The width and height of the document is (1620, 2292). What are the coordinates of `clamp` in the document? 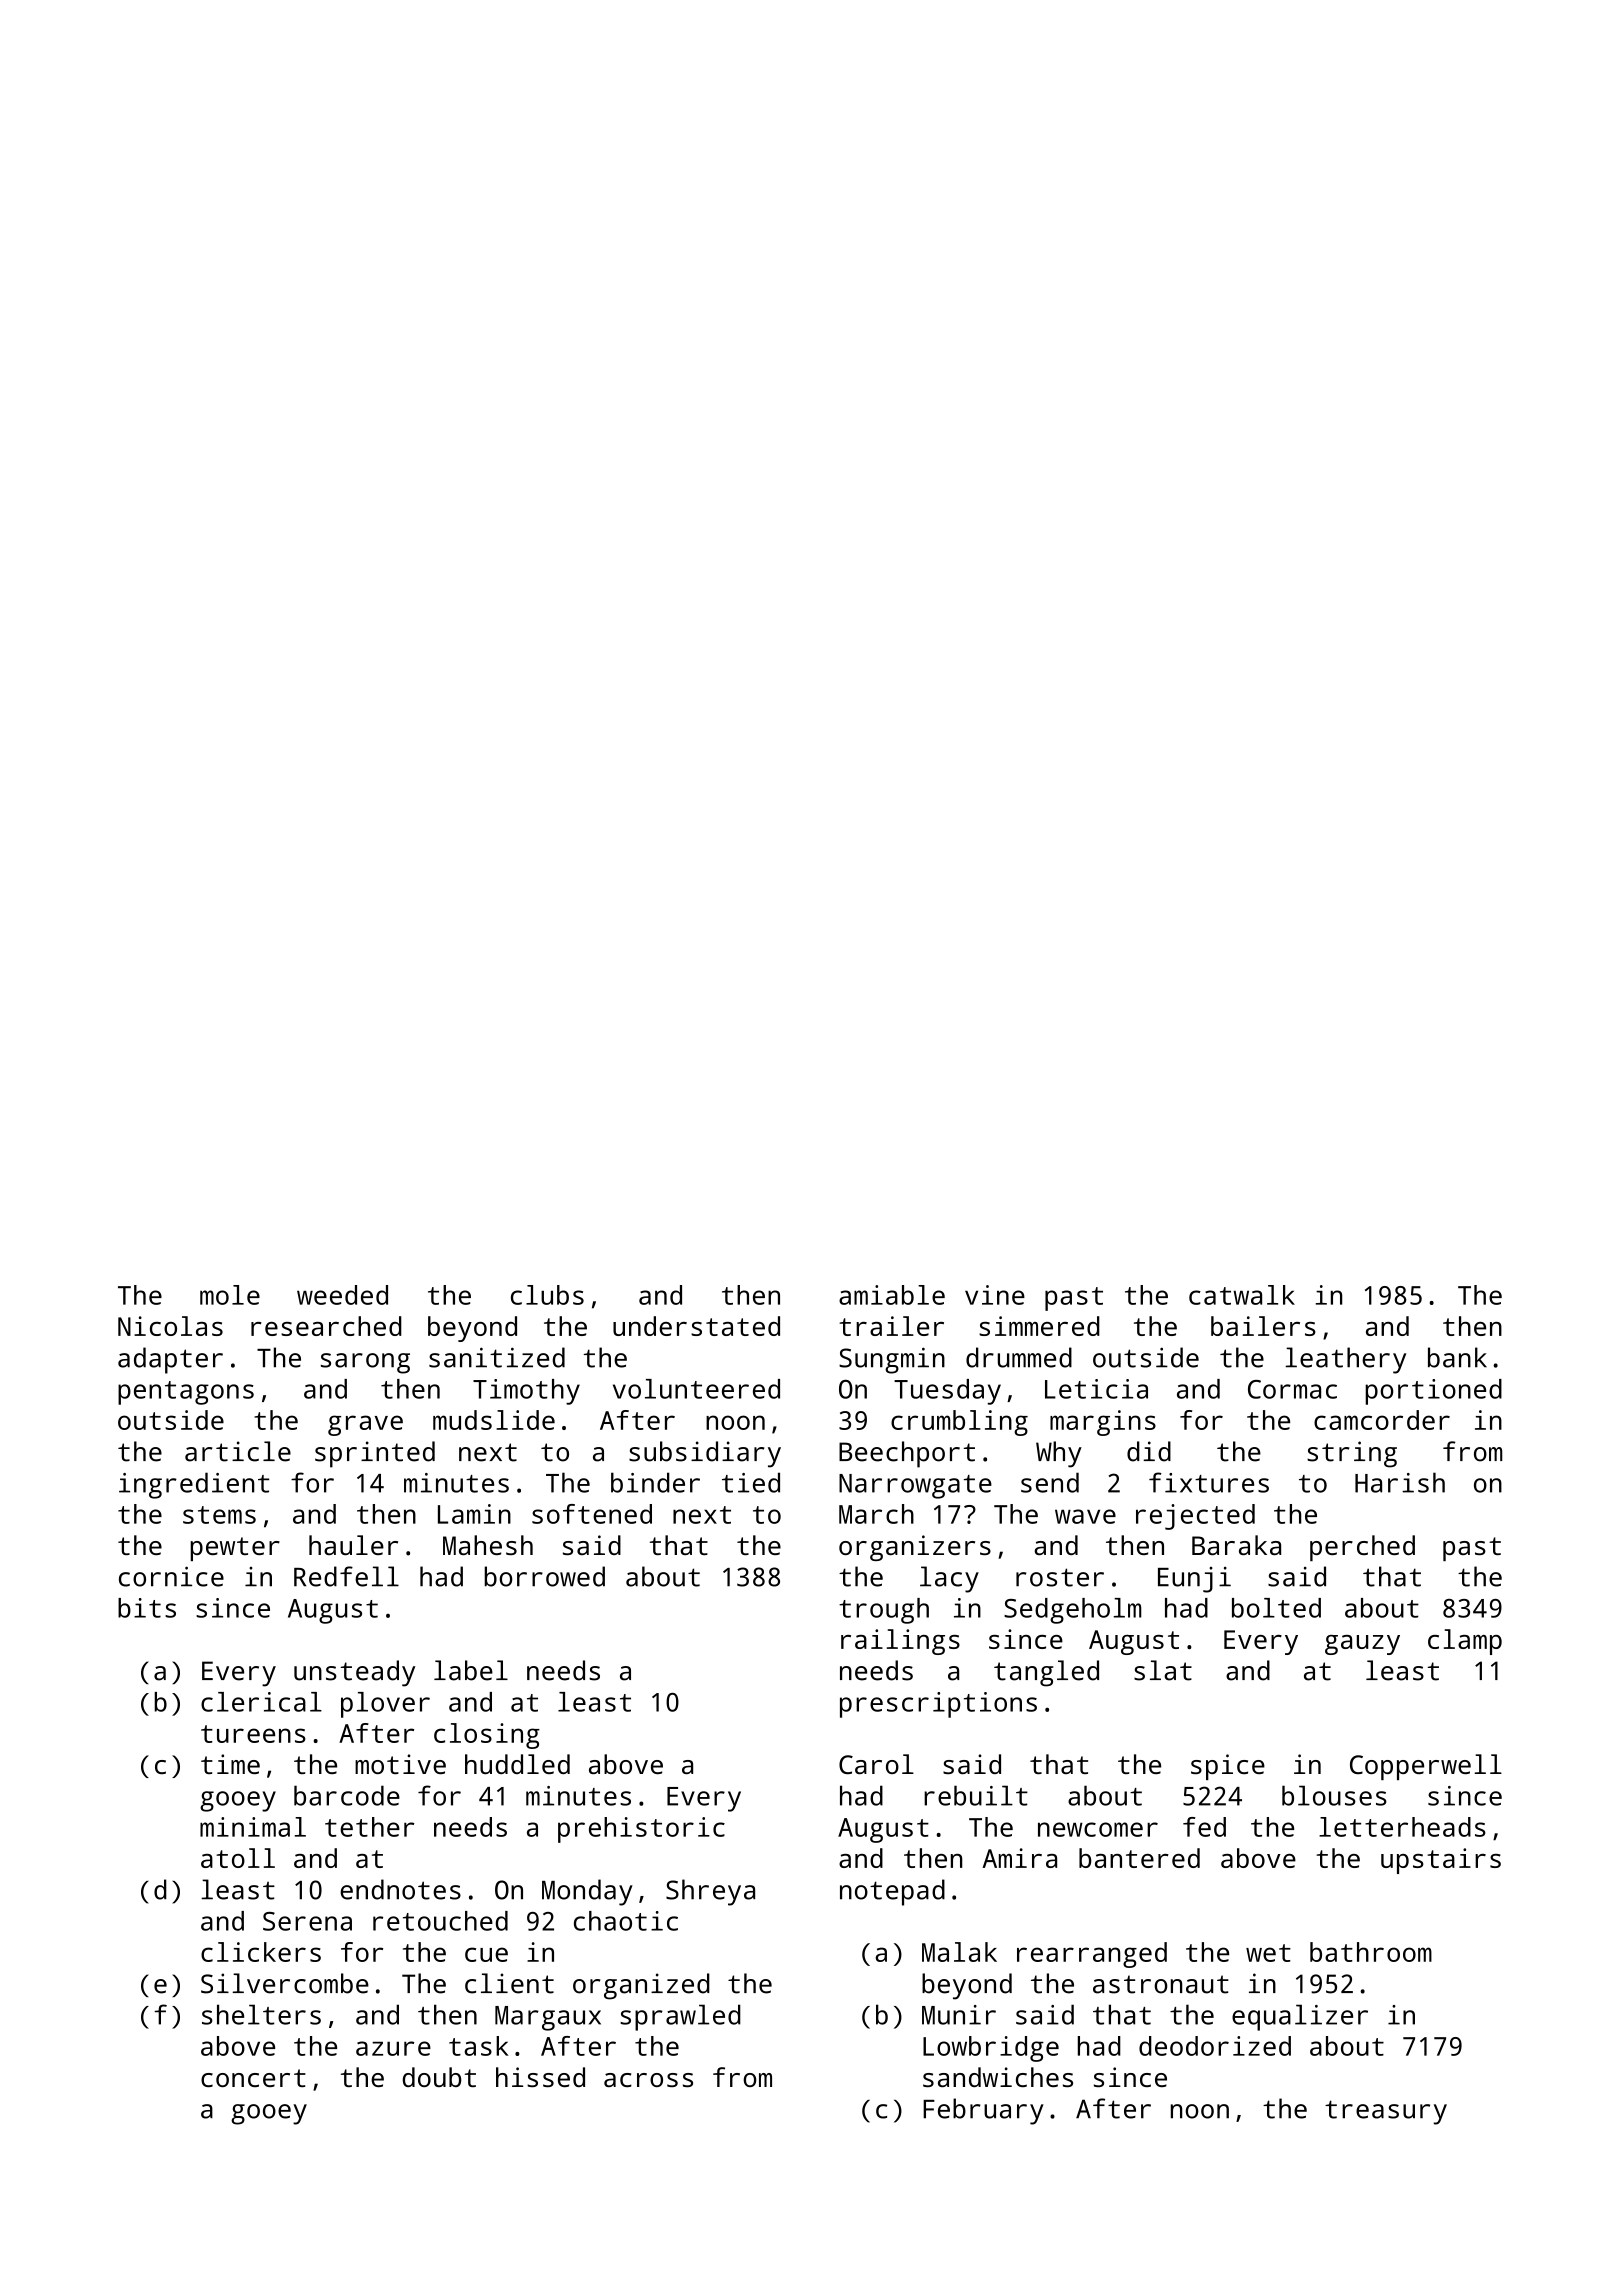 It's located at (1465, 1642).
